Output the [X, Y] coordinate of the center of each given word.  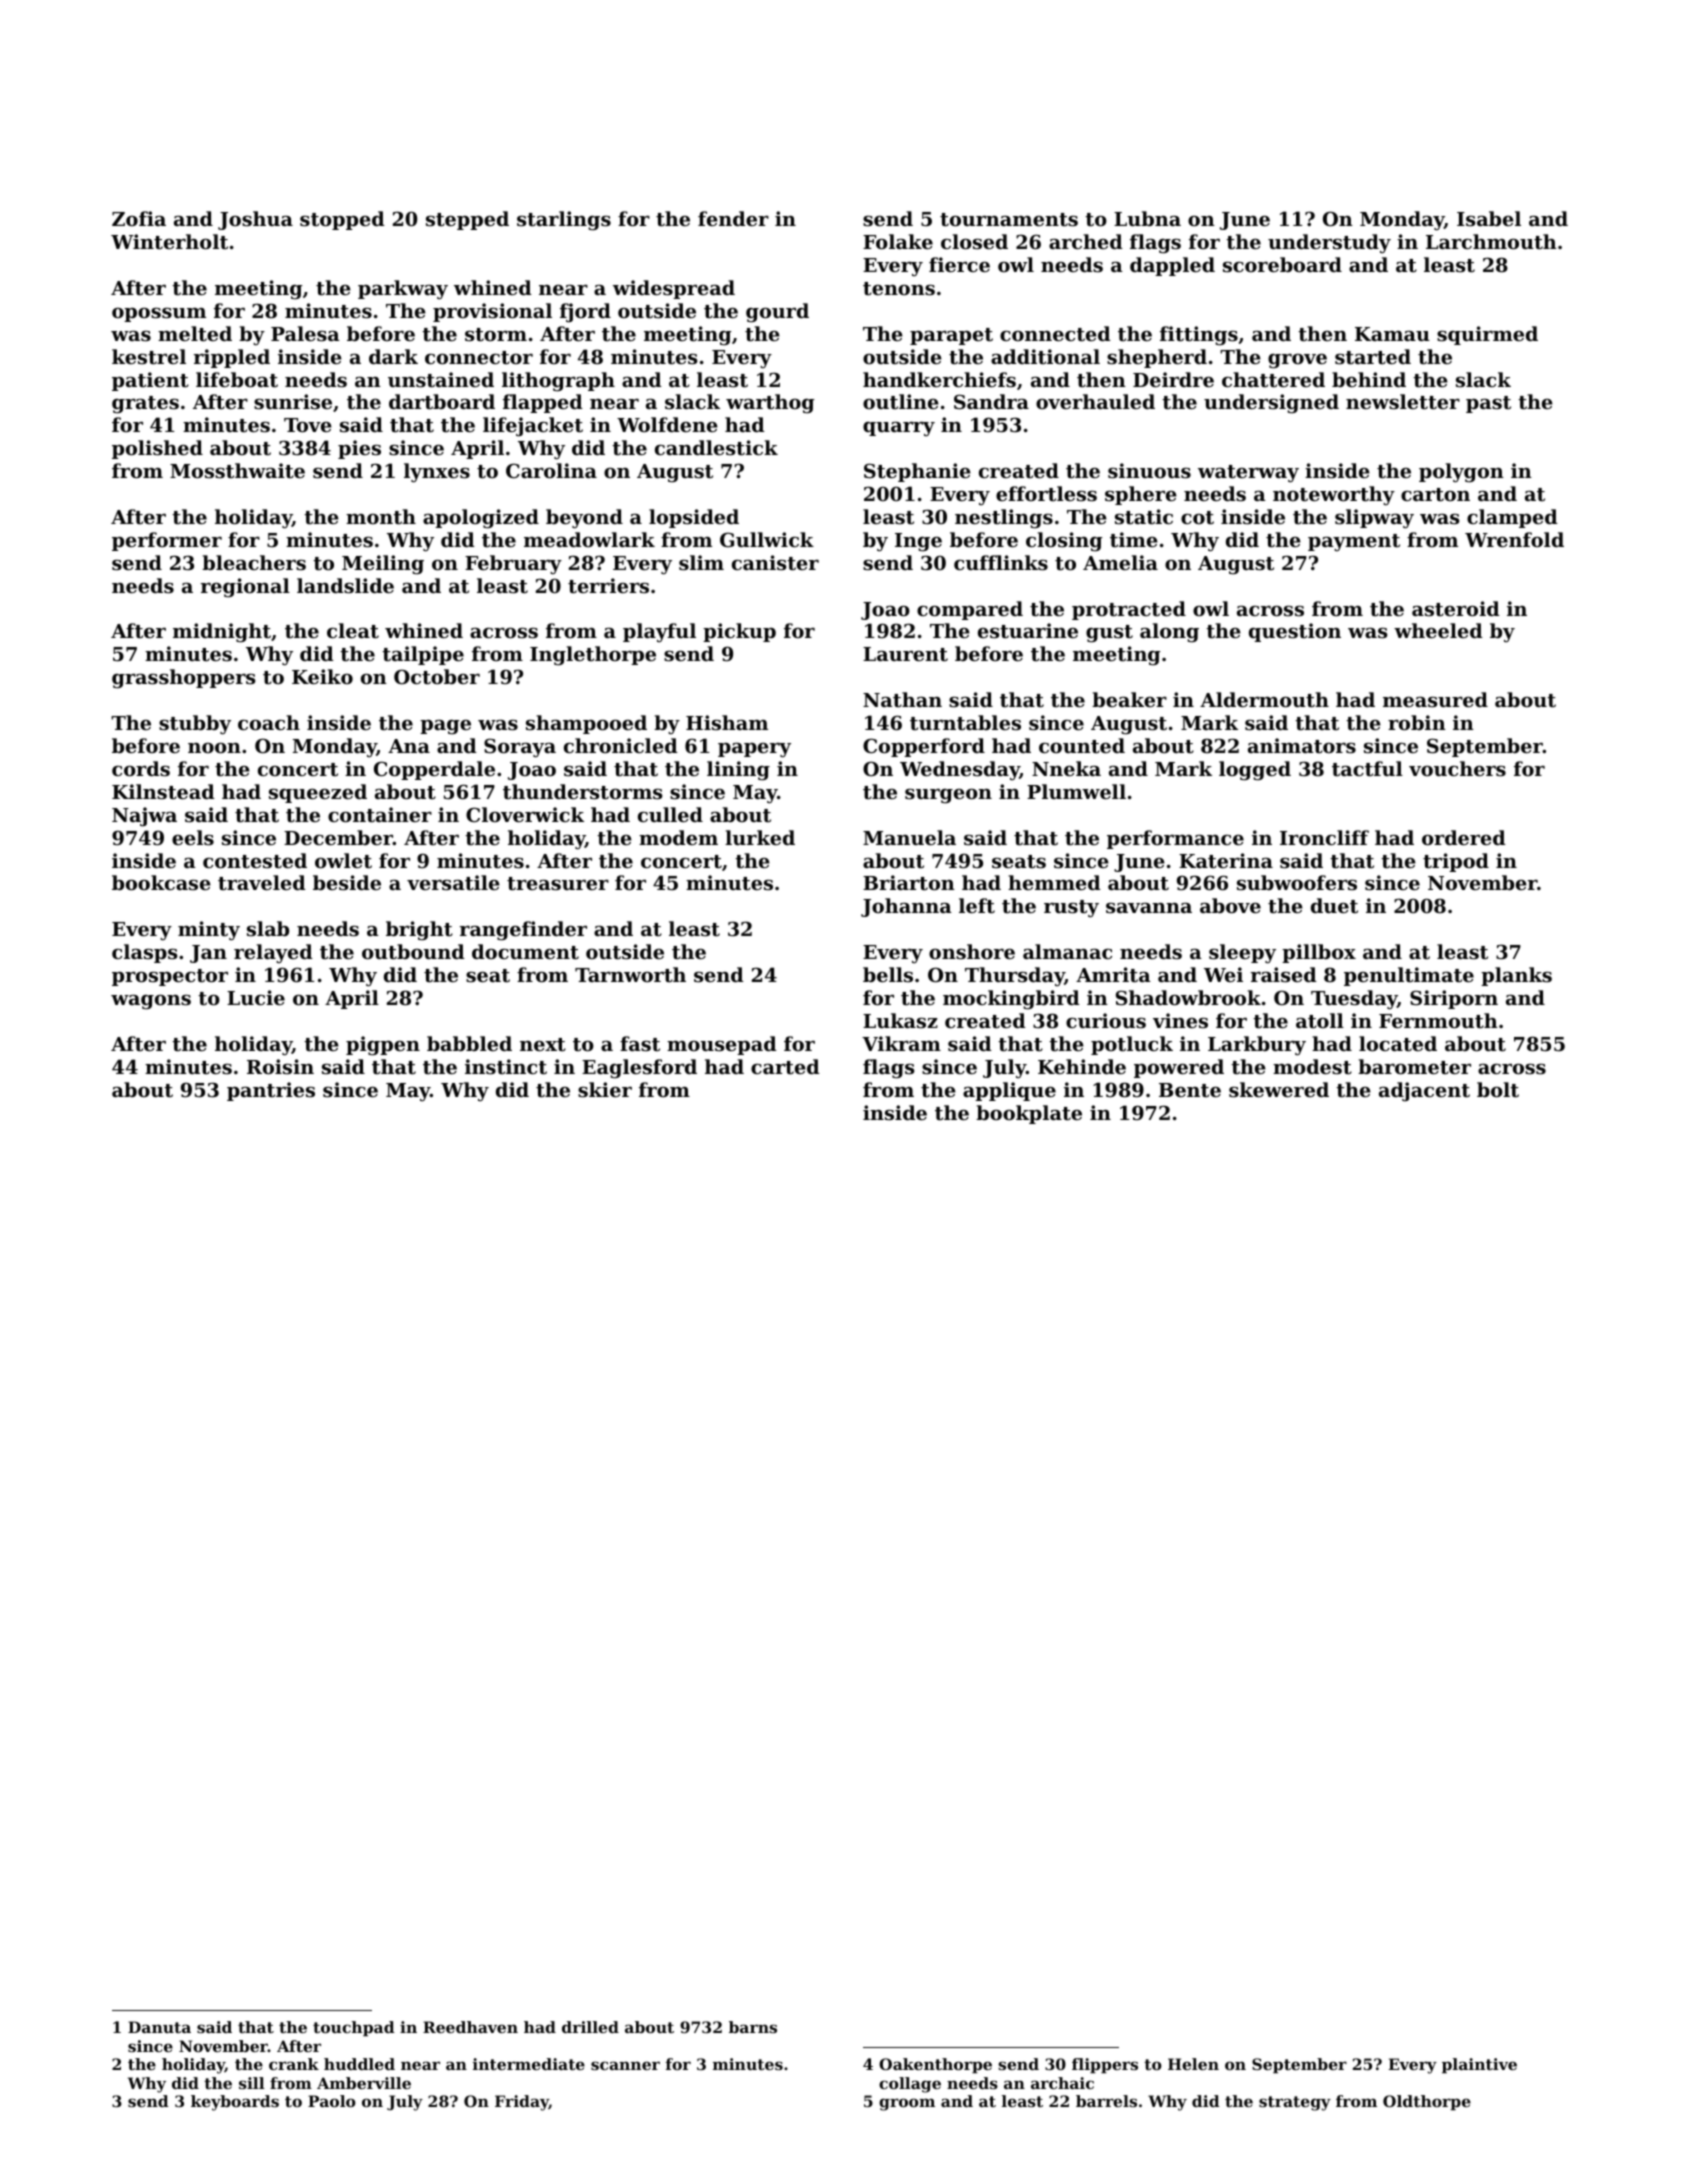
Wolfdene [667, 424]
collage [910, 2085]
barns [753, 2027]
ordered [1464, 837]
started [1373, 357]
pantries [271, 1091]
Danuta [159, 2027]
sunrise [293, 401]
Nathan [902, 700]
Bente [1190, 1090]
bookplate [1029, 1114]
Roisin [280, 1066]
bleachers [254, 562]
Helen [1193, 2064]
